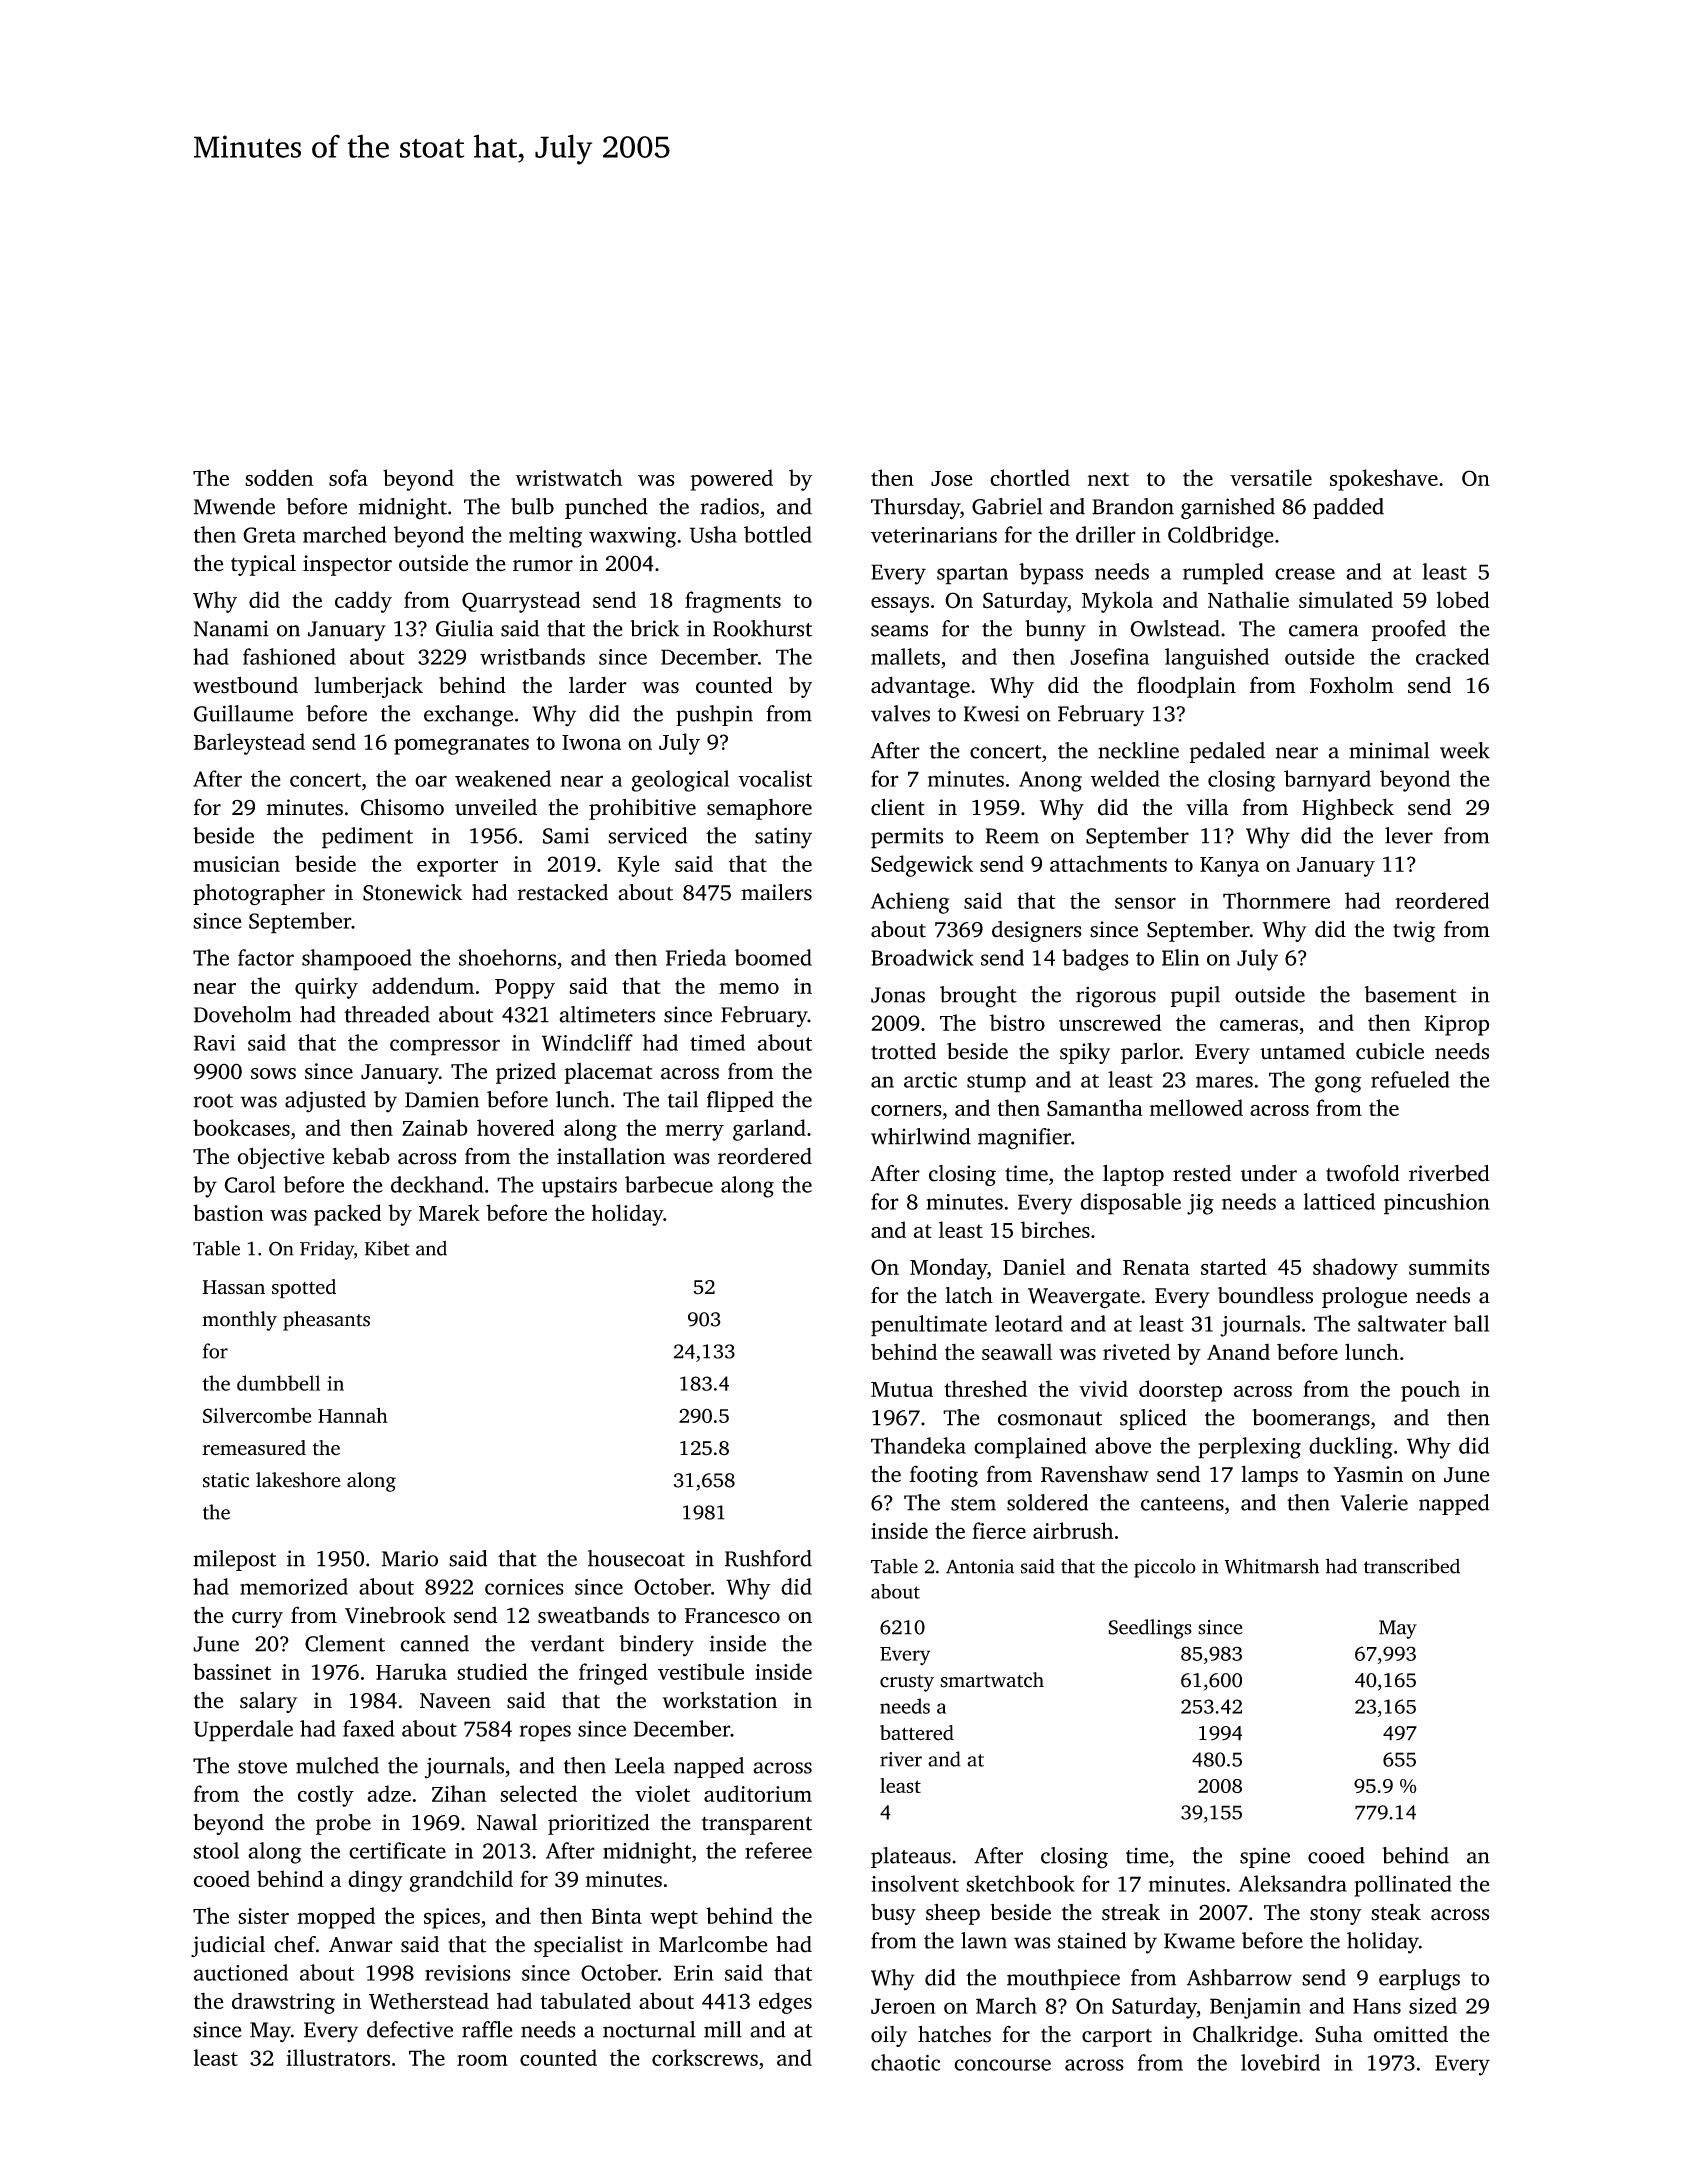  What do you see at coordinates (243, 1014) in the document?
I see `Doveholm` at bounding box center [243, 1014].
